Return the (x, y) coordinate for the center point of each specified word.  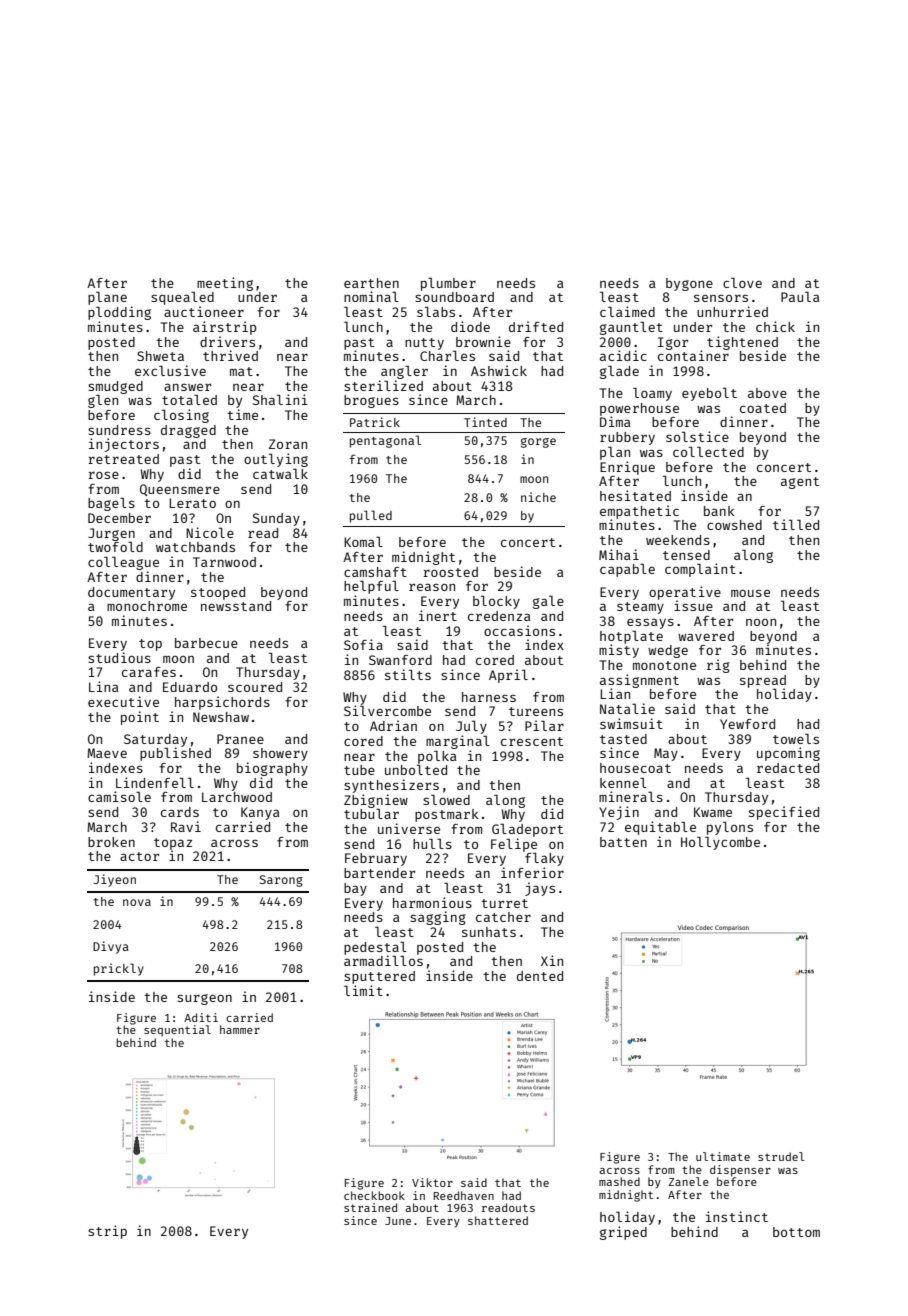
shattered (498, 1220)
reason (432, 587)
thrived (230, 355)
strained (370, 1207)
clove (742, 282)
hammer (240, 1029)
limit (363, 990)
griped (623, 1233)
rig (718, 666)
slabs (436, 311)
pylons (730, 828)
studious (119, 657)
